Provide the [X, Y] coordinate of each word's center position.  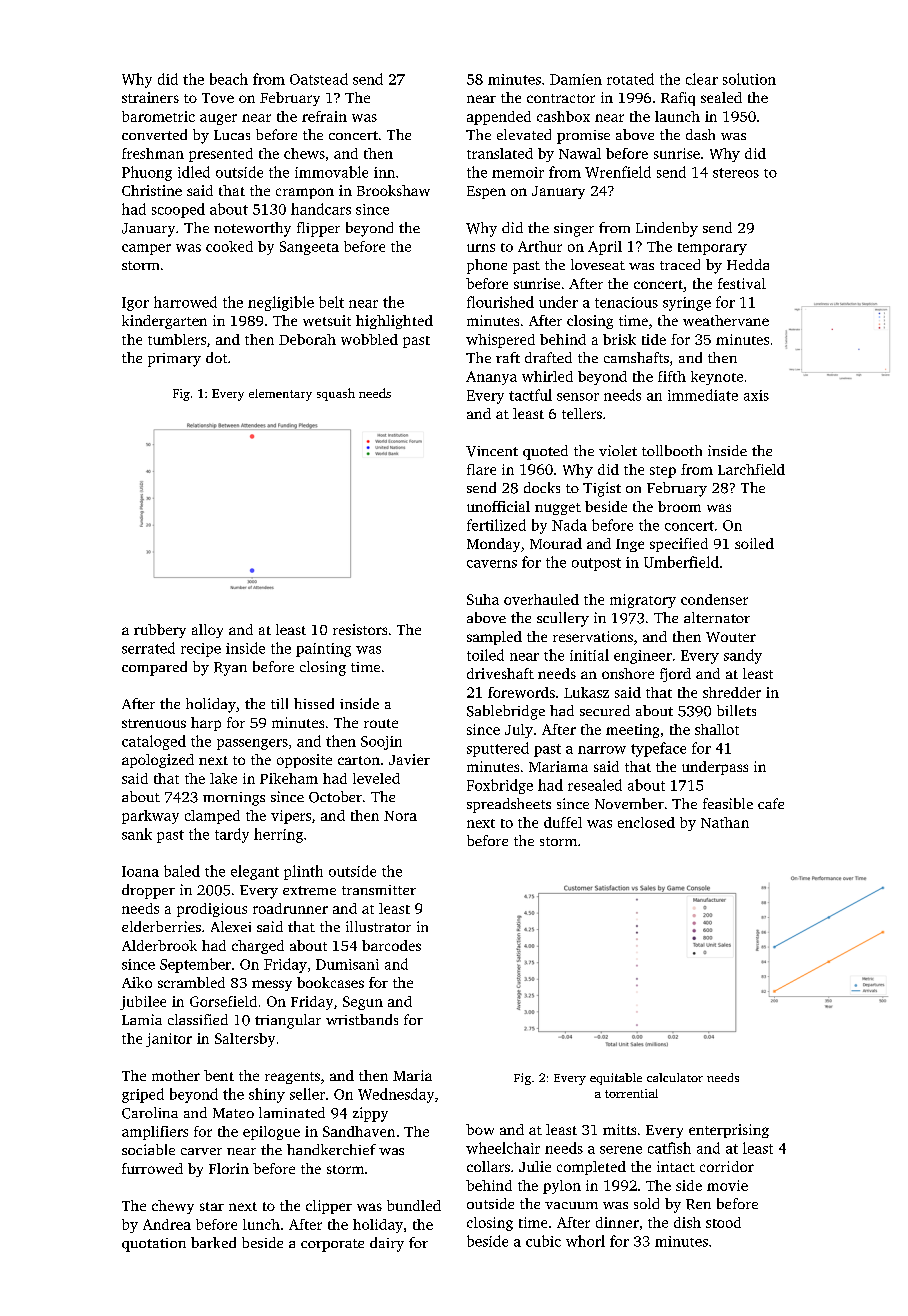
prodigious [212, 910]
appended [499, 118]
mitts [619, 1129]
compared [154, 668]
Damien [576, 79]
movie [727, 1185]
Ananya [491, 378]
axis [756, 395]
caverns [492, 564]
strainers [150, 97]
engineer [643, 657]
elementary [280, 395]
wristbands [362, 1019]
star [212, 1206]
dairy [387, 1244]
